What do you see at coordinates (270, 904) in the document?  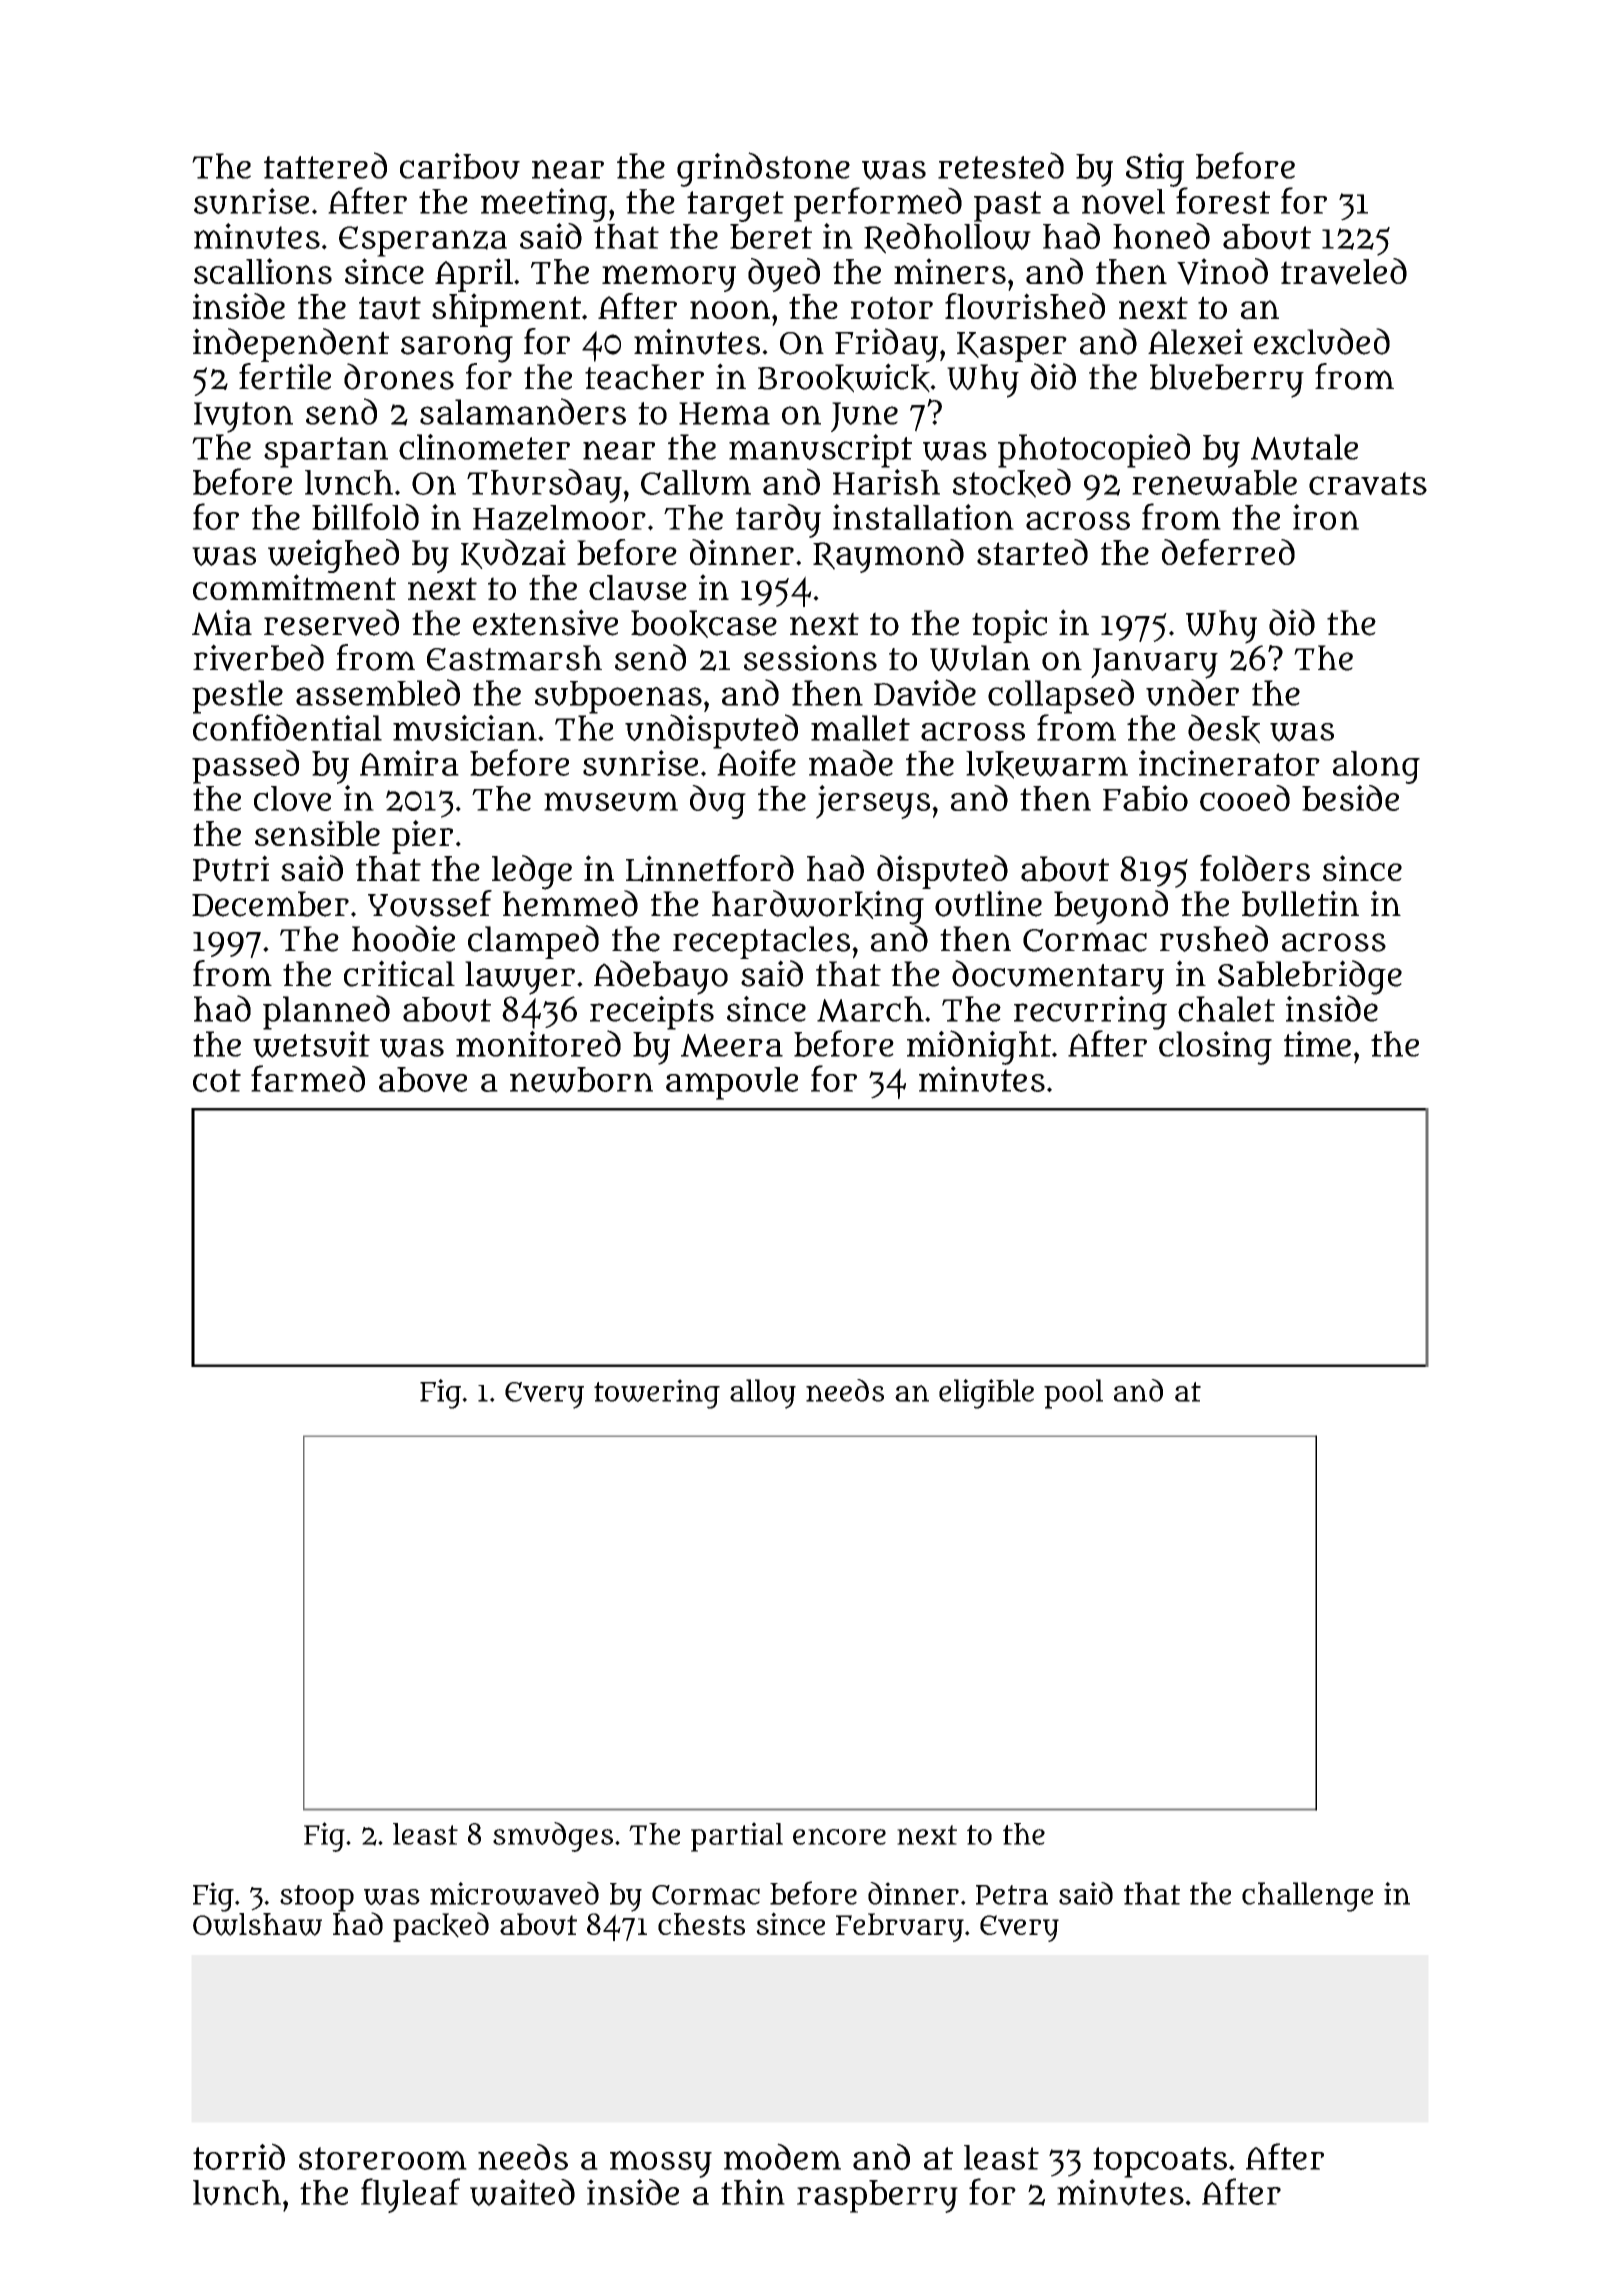 I see `December` at bounding box center [270, 904].
